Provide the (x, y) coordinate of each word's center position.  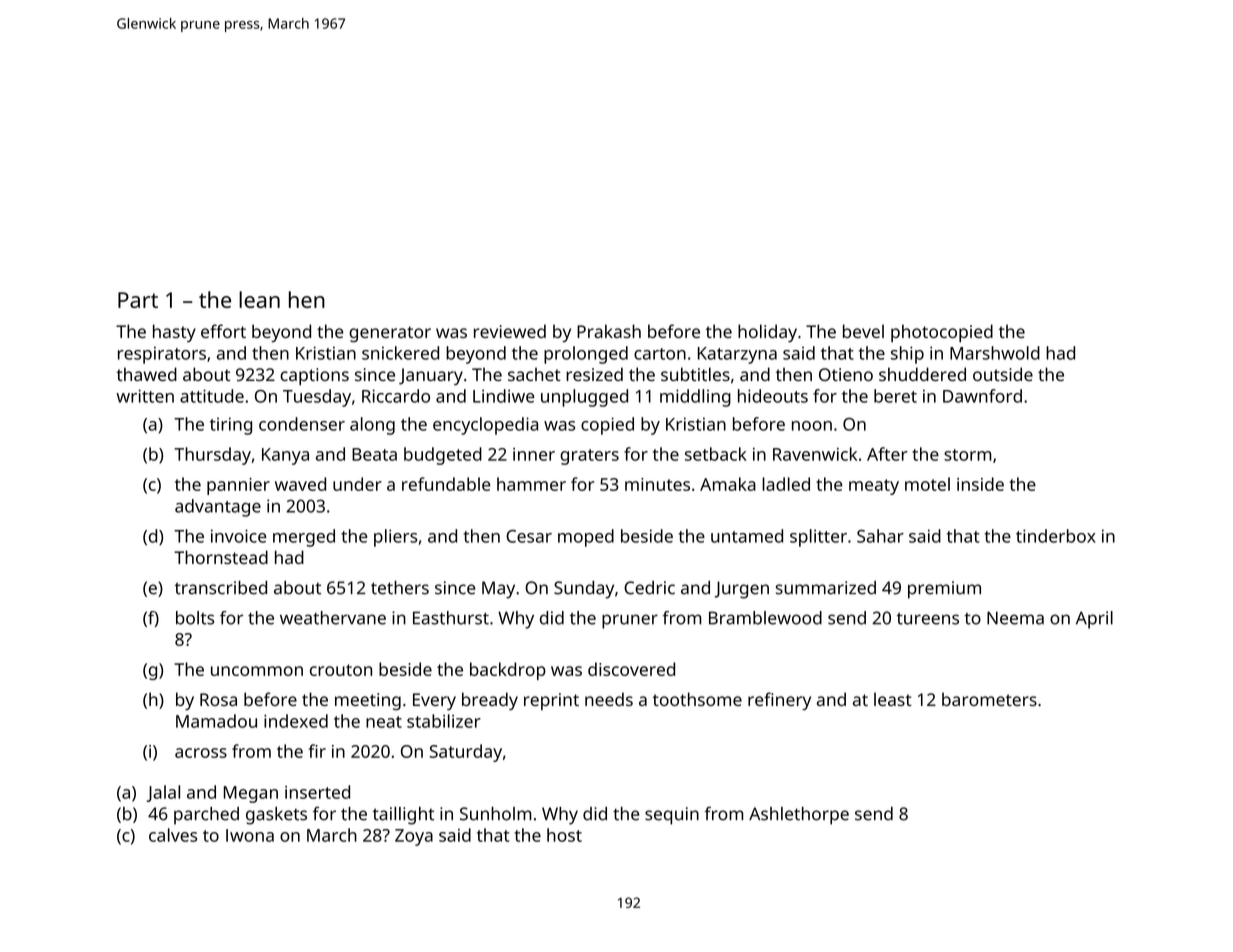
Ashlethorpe (799, 816)
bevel (863, 331)
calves (173, 835)
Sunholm (495, 814)
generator (390, 334)
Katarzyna (737, 355)
